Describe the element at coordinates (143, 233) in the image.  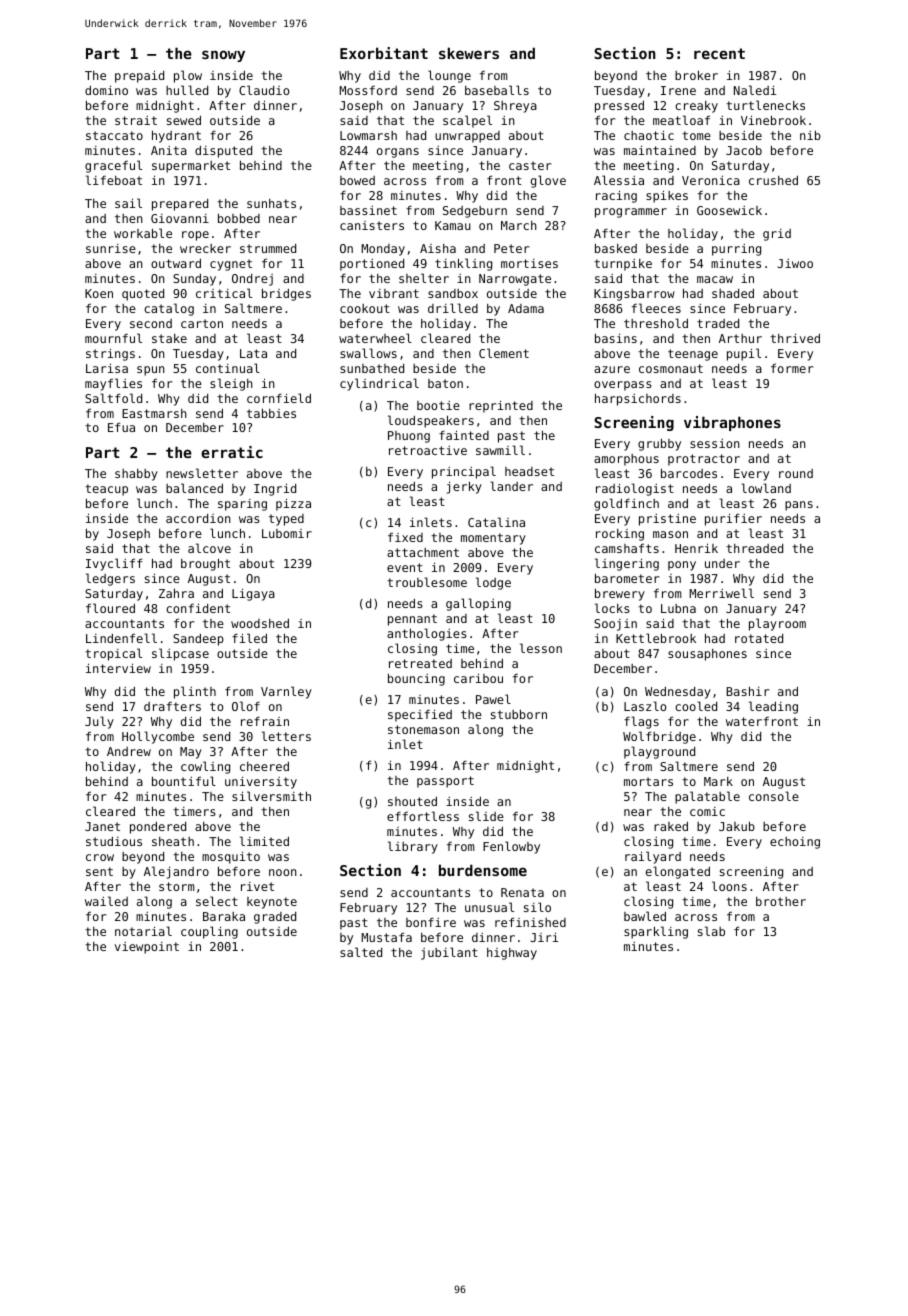
I see `workable` at that location.
